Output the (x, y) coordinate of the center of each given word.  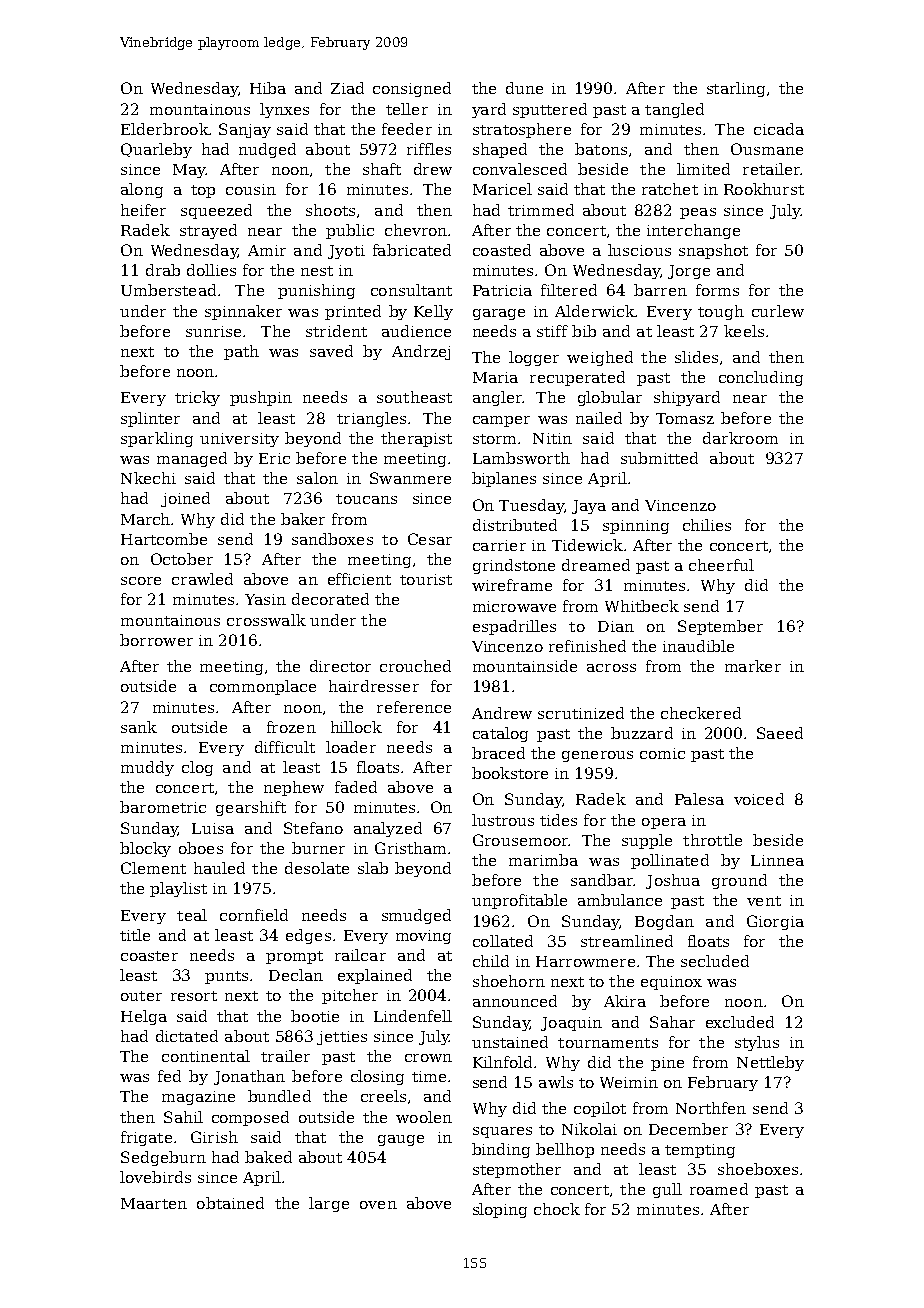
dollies (211, 270)
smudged (416, 916)
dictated (187, 1036)
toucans (366, 499)
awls (556, 1082)
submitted (659, 458)
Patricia (502, 290)
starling (736, 89)
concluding (761, 378)
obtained (230, 1203)
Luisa (213, 828)
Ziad (347, 88)
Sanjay (245, 130)
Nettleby (770, 1063)
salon (317, 478)
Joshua (673, 881)
